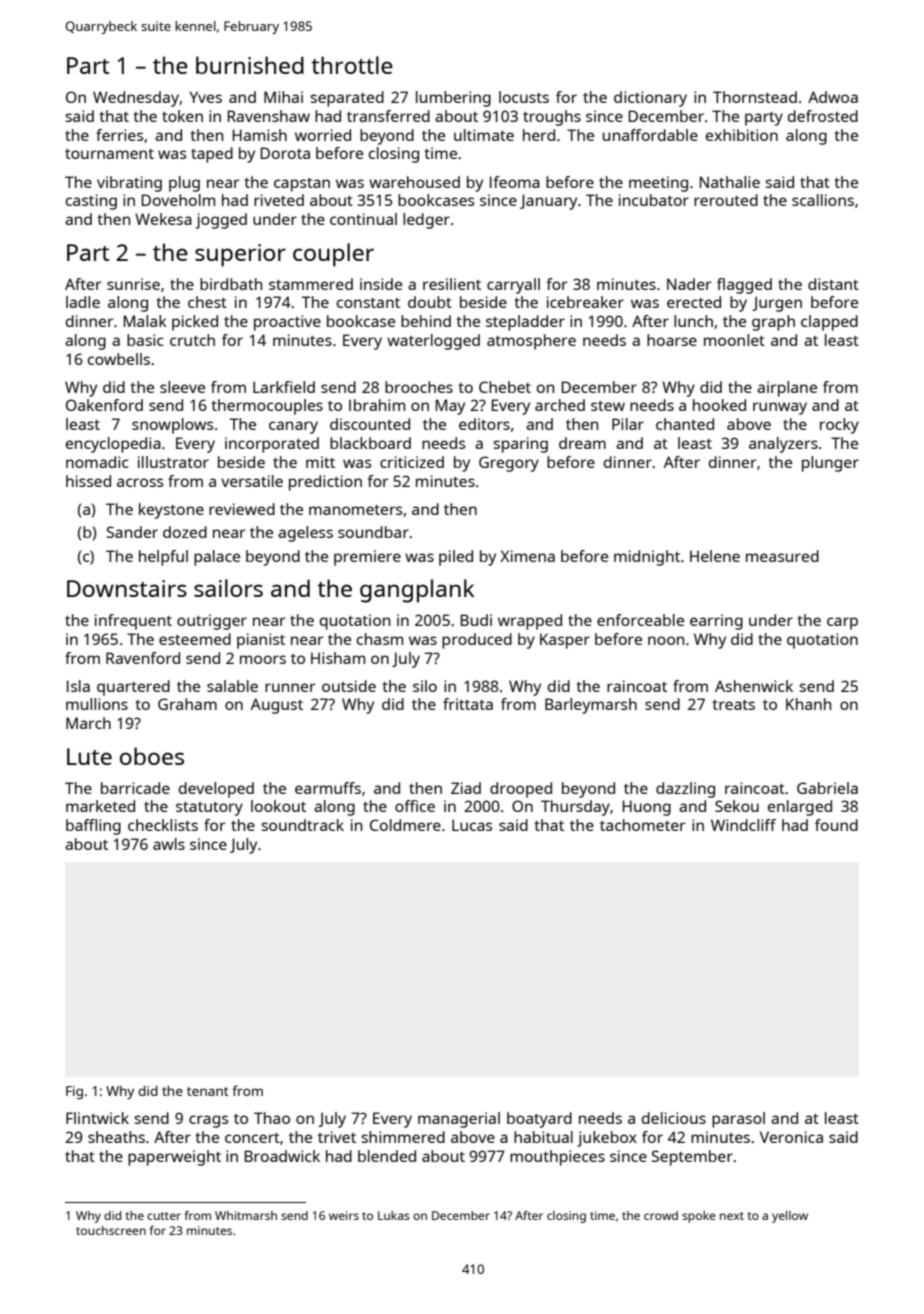  I want to click on Wednesday, so click(136, 99).
